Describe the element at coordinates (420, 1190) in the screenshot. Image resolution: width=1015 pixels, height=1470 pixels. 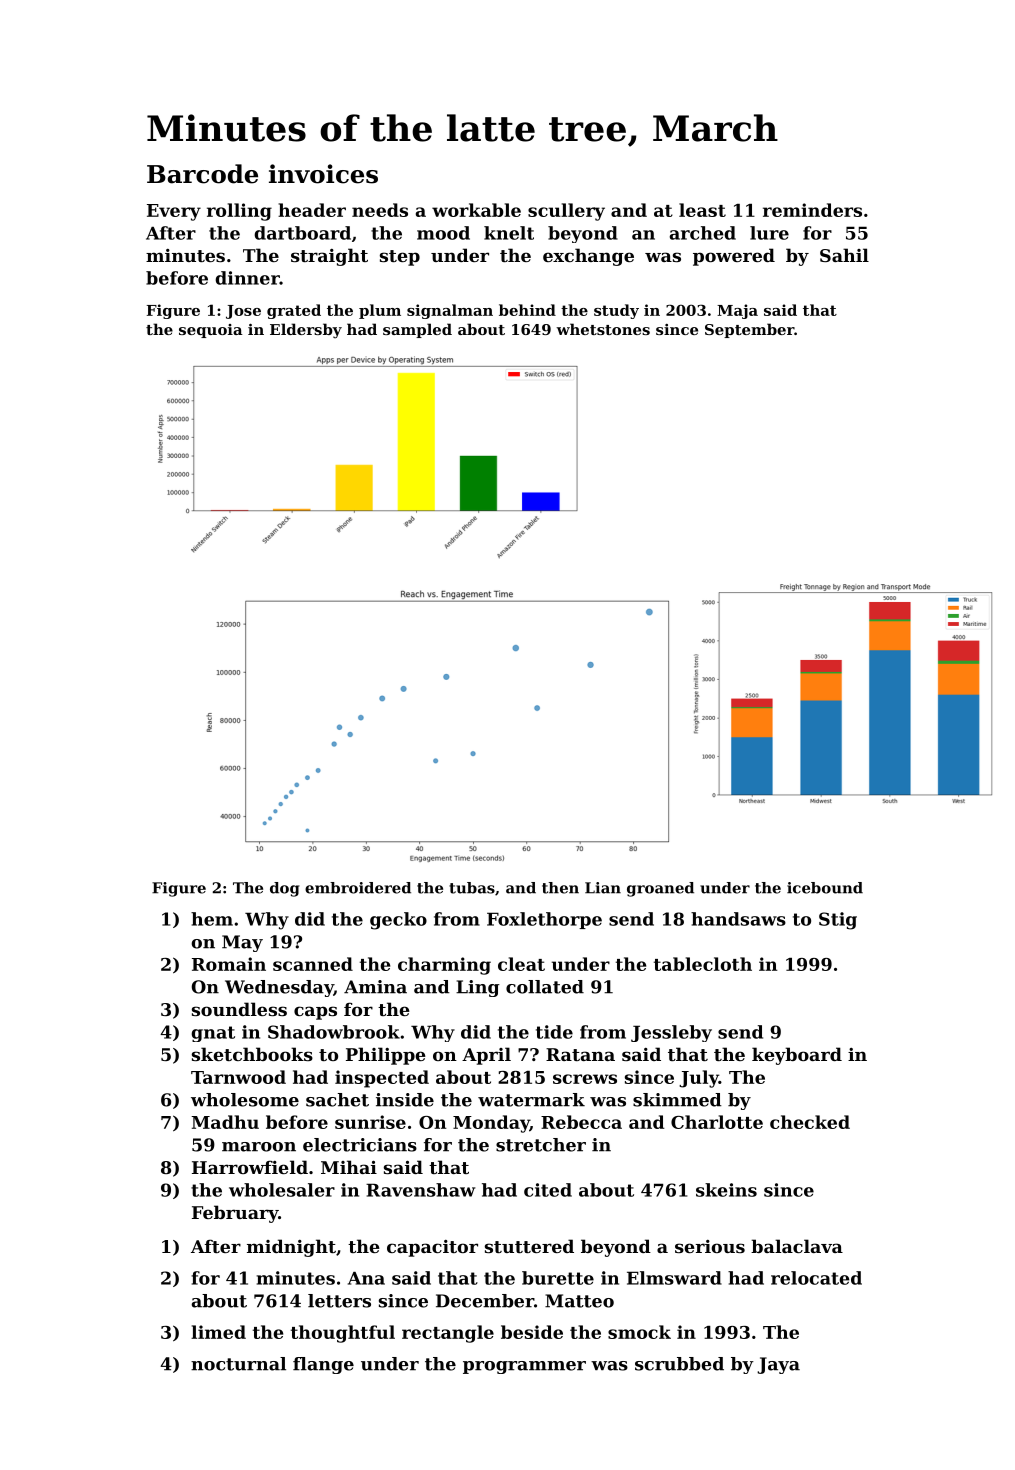
I see `Ravenshaw` at that location.
